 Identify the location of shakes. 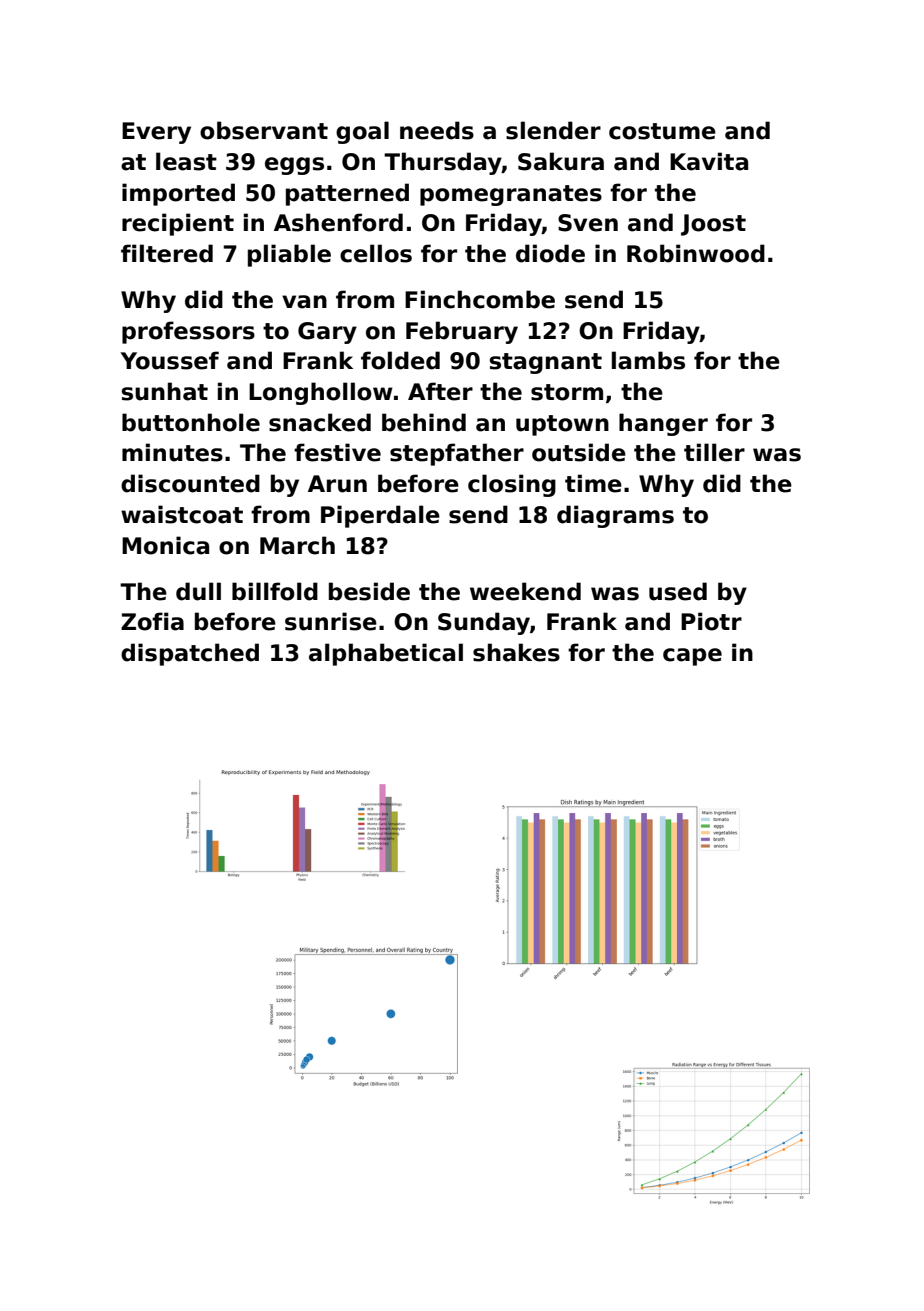
(516, 652).
